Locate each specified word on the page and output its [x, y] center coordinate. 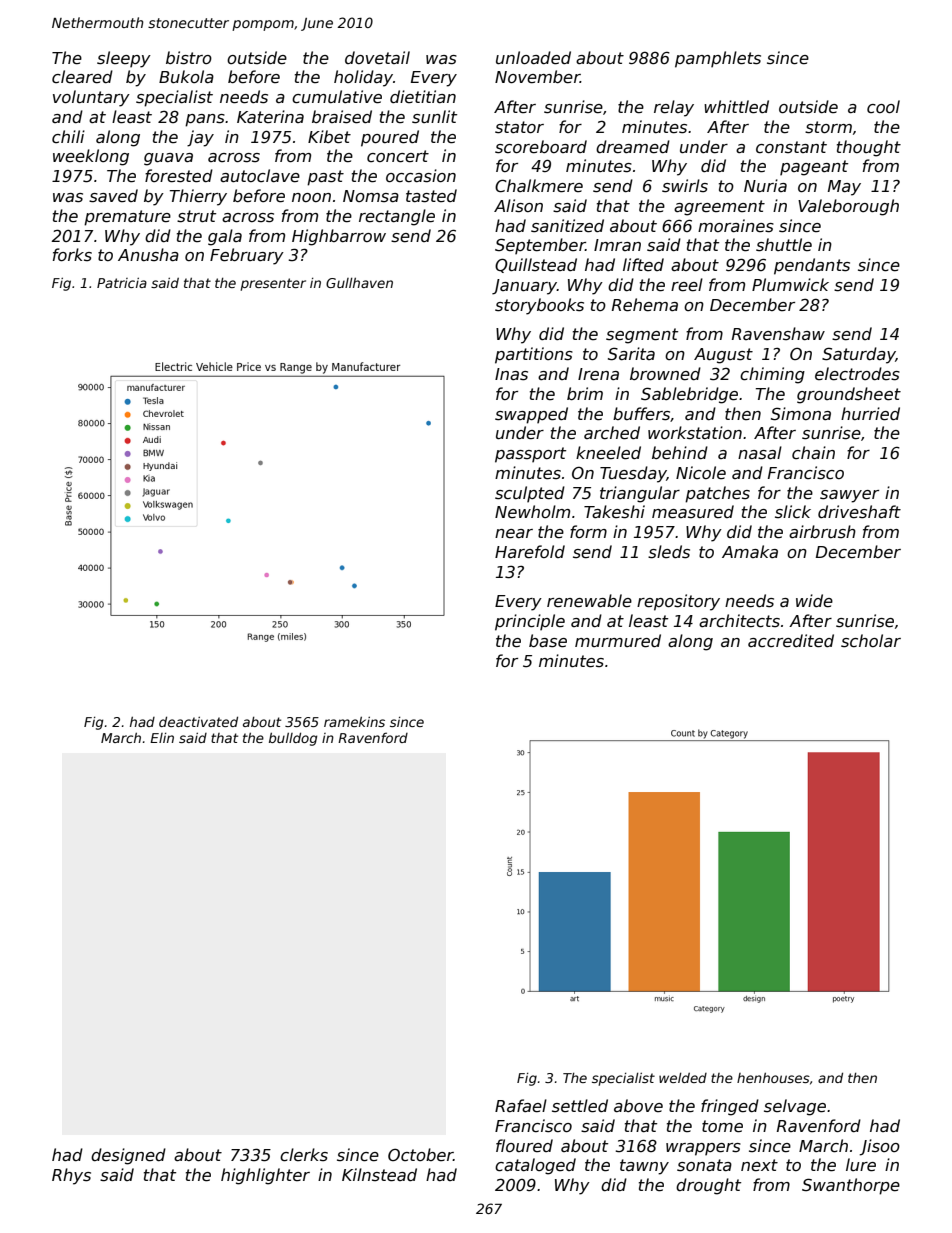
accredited [791, 641]
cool [883, 106]
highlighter [265, 1176]
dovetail [377, 57]
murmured [618, 641]
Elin [162, 738]
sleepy [124, 59]
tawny [644, 1167]
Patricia [122, 283]
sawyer [849, 496]
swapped [531, 415]
